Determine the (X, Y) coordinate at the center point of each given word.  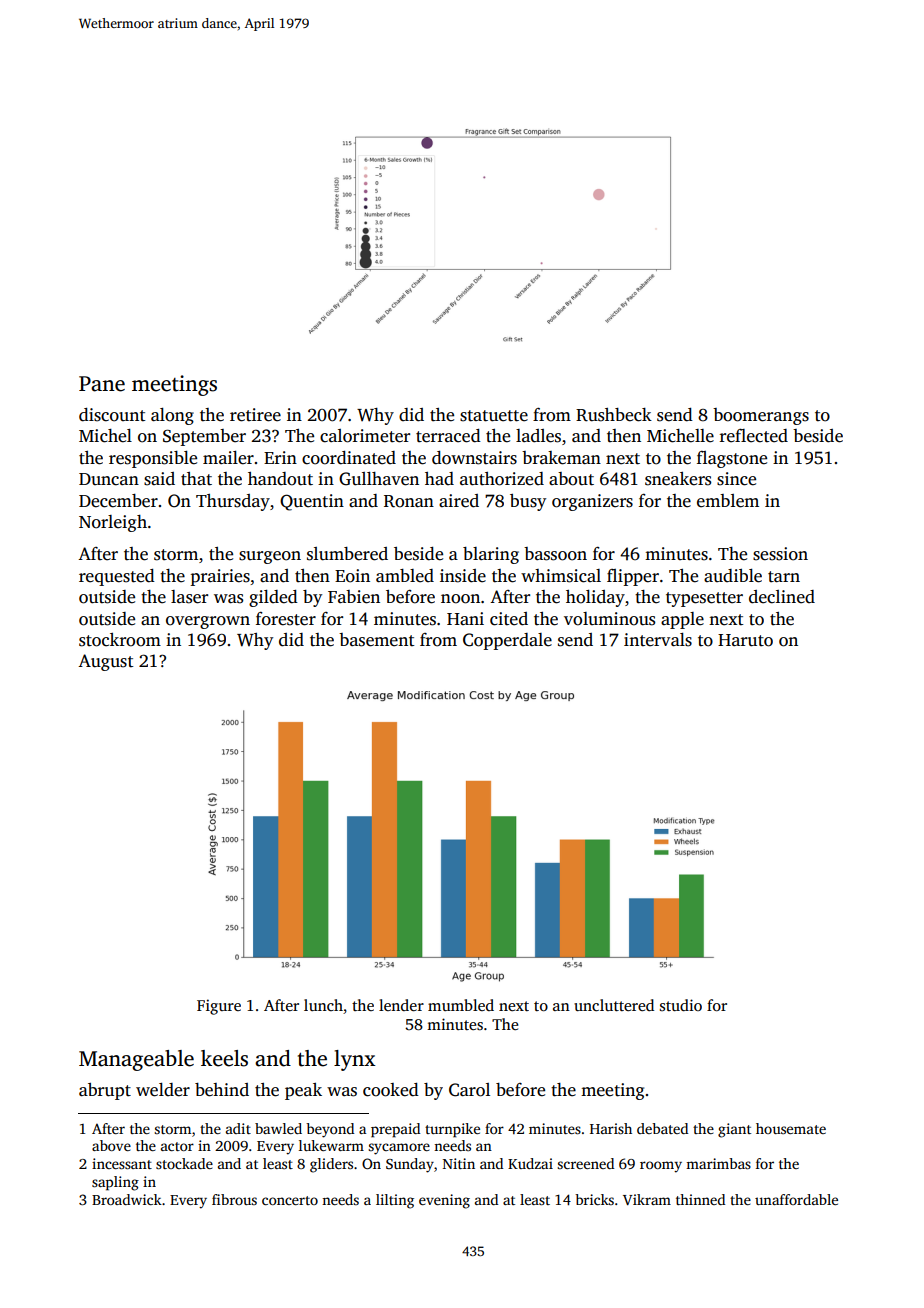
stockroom (120, 640)
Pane (102, 384)
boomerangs (761, 416)
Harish (611, 1128)
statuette (494, 416)
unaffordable (796, 1199)
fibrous (234, 1199)
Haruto (745, 640)
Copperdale (507, 641)
